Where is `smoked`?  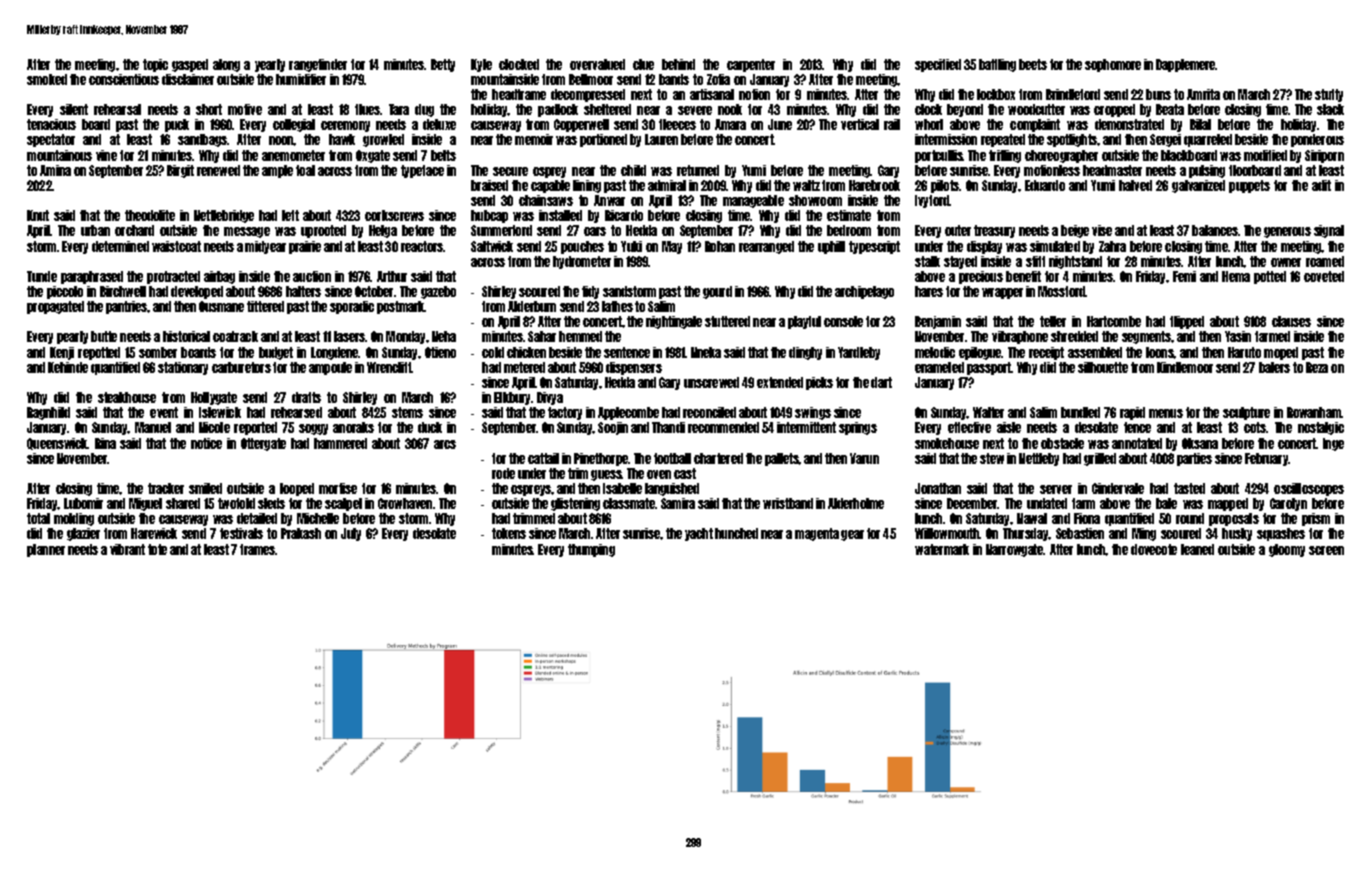 smoked is located at coordinates (47, 79).
